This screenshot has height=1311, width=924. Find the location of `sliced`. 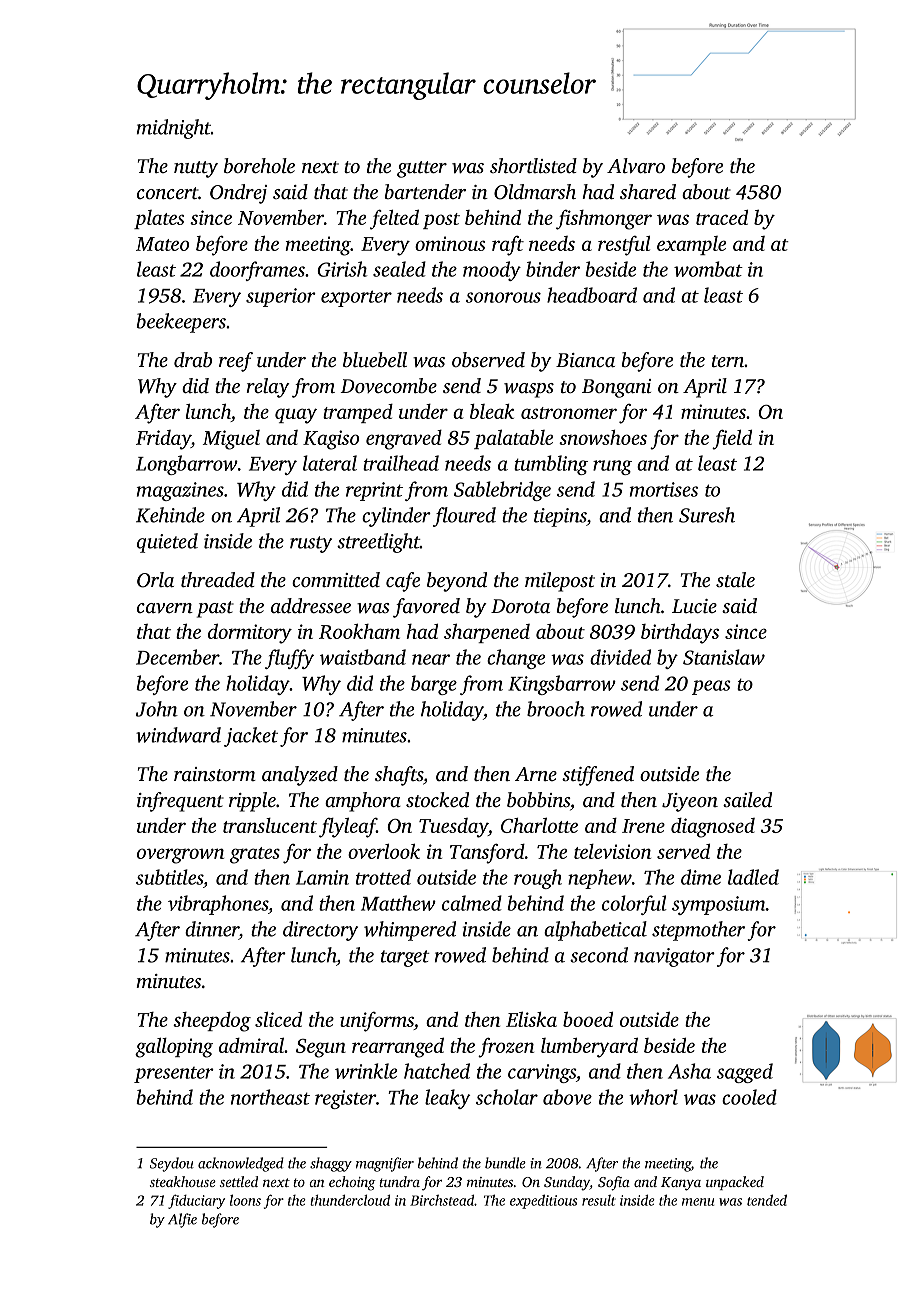

sliced is located at coordinates (278, 1019).
